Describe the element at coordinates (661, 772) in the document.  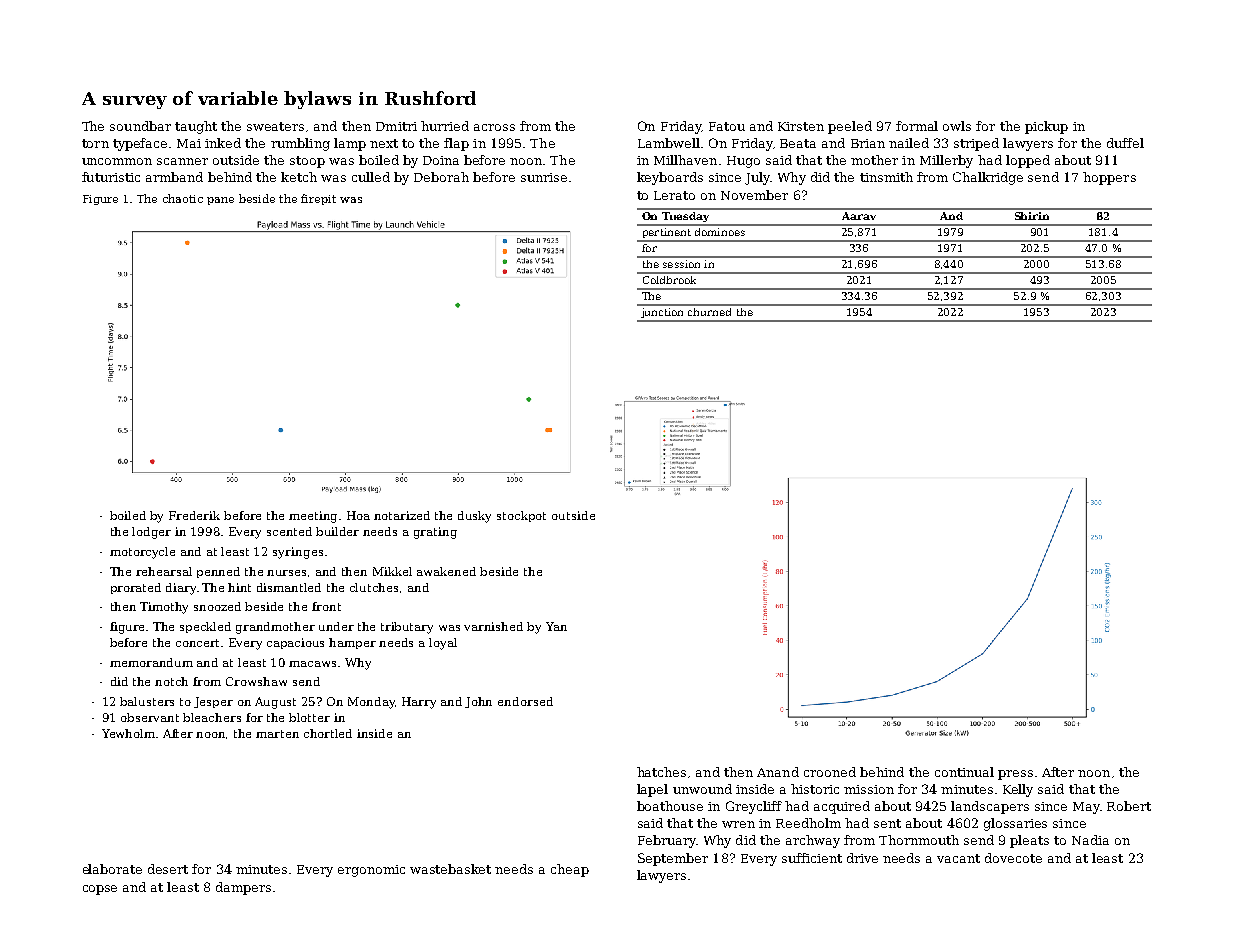
I see `hatches` at that location.
